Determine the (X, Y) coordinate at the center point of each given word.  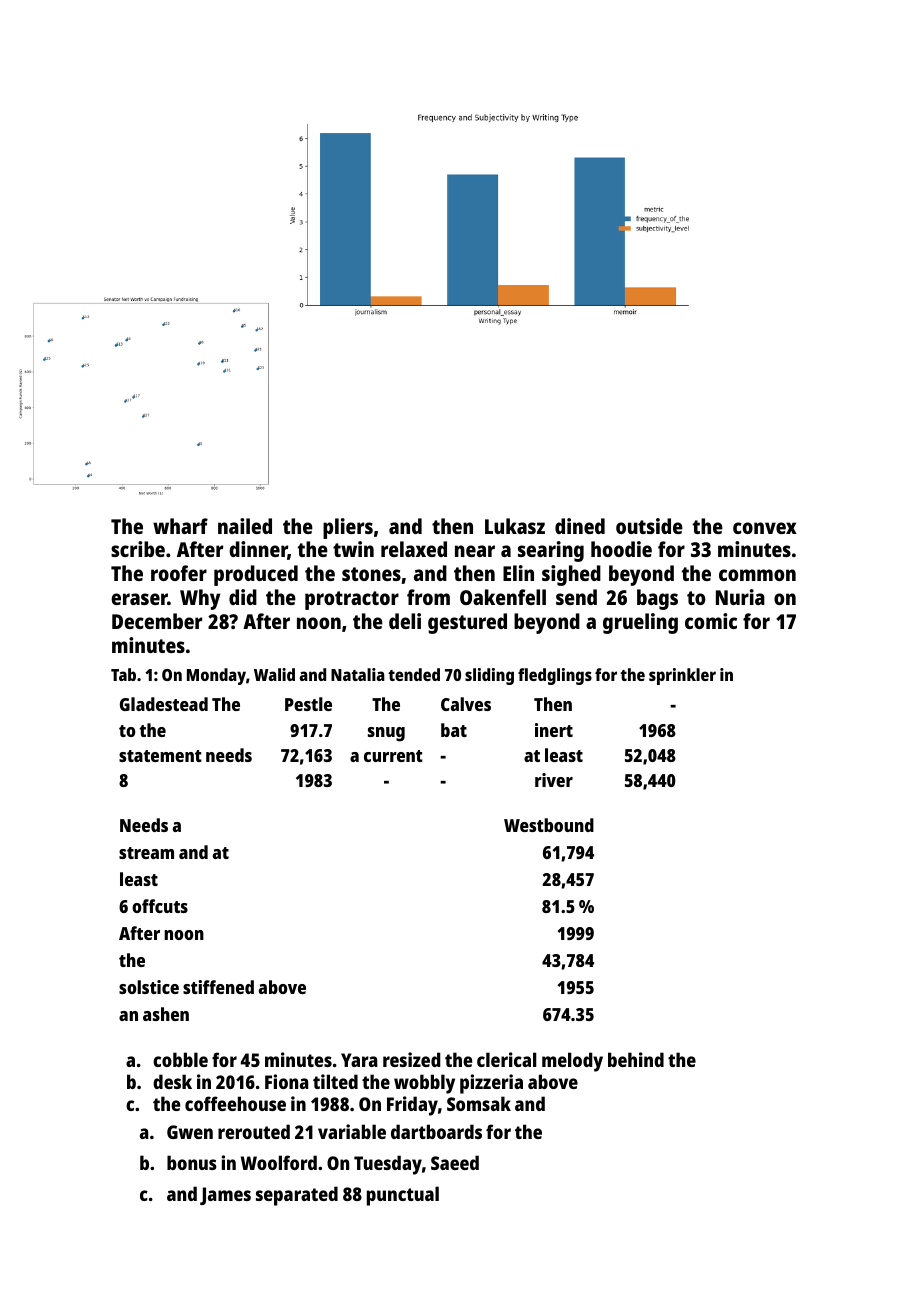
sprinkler (682, 676)
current (393, 756)
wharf (180, 526)
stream (146, 853)
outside (649, 526)
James (225, 1196)
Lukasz (515, 526)
